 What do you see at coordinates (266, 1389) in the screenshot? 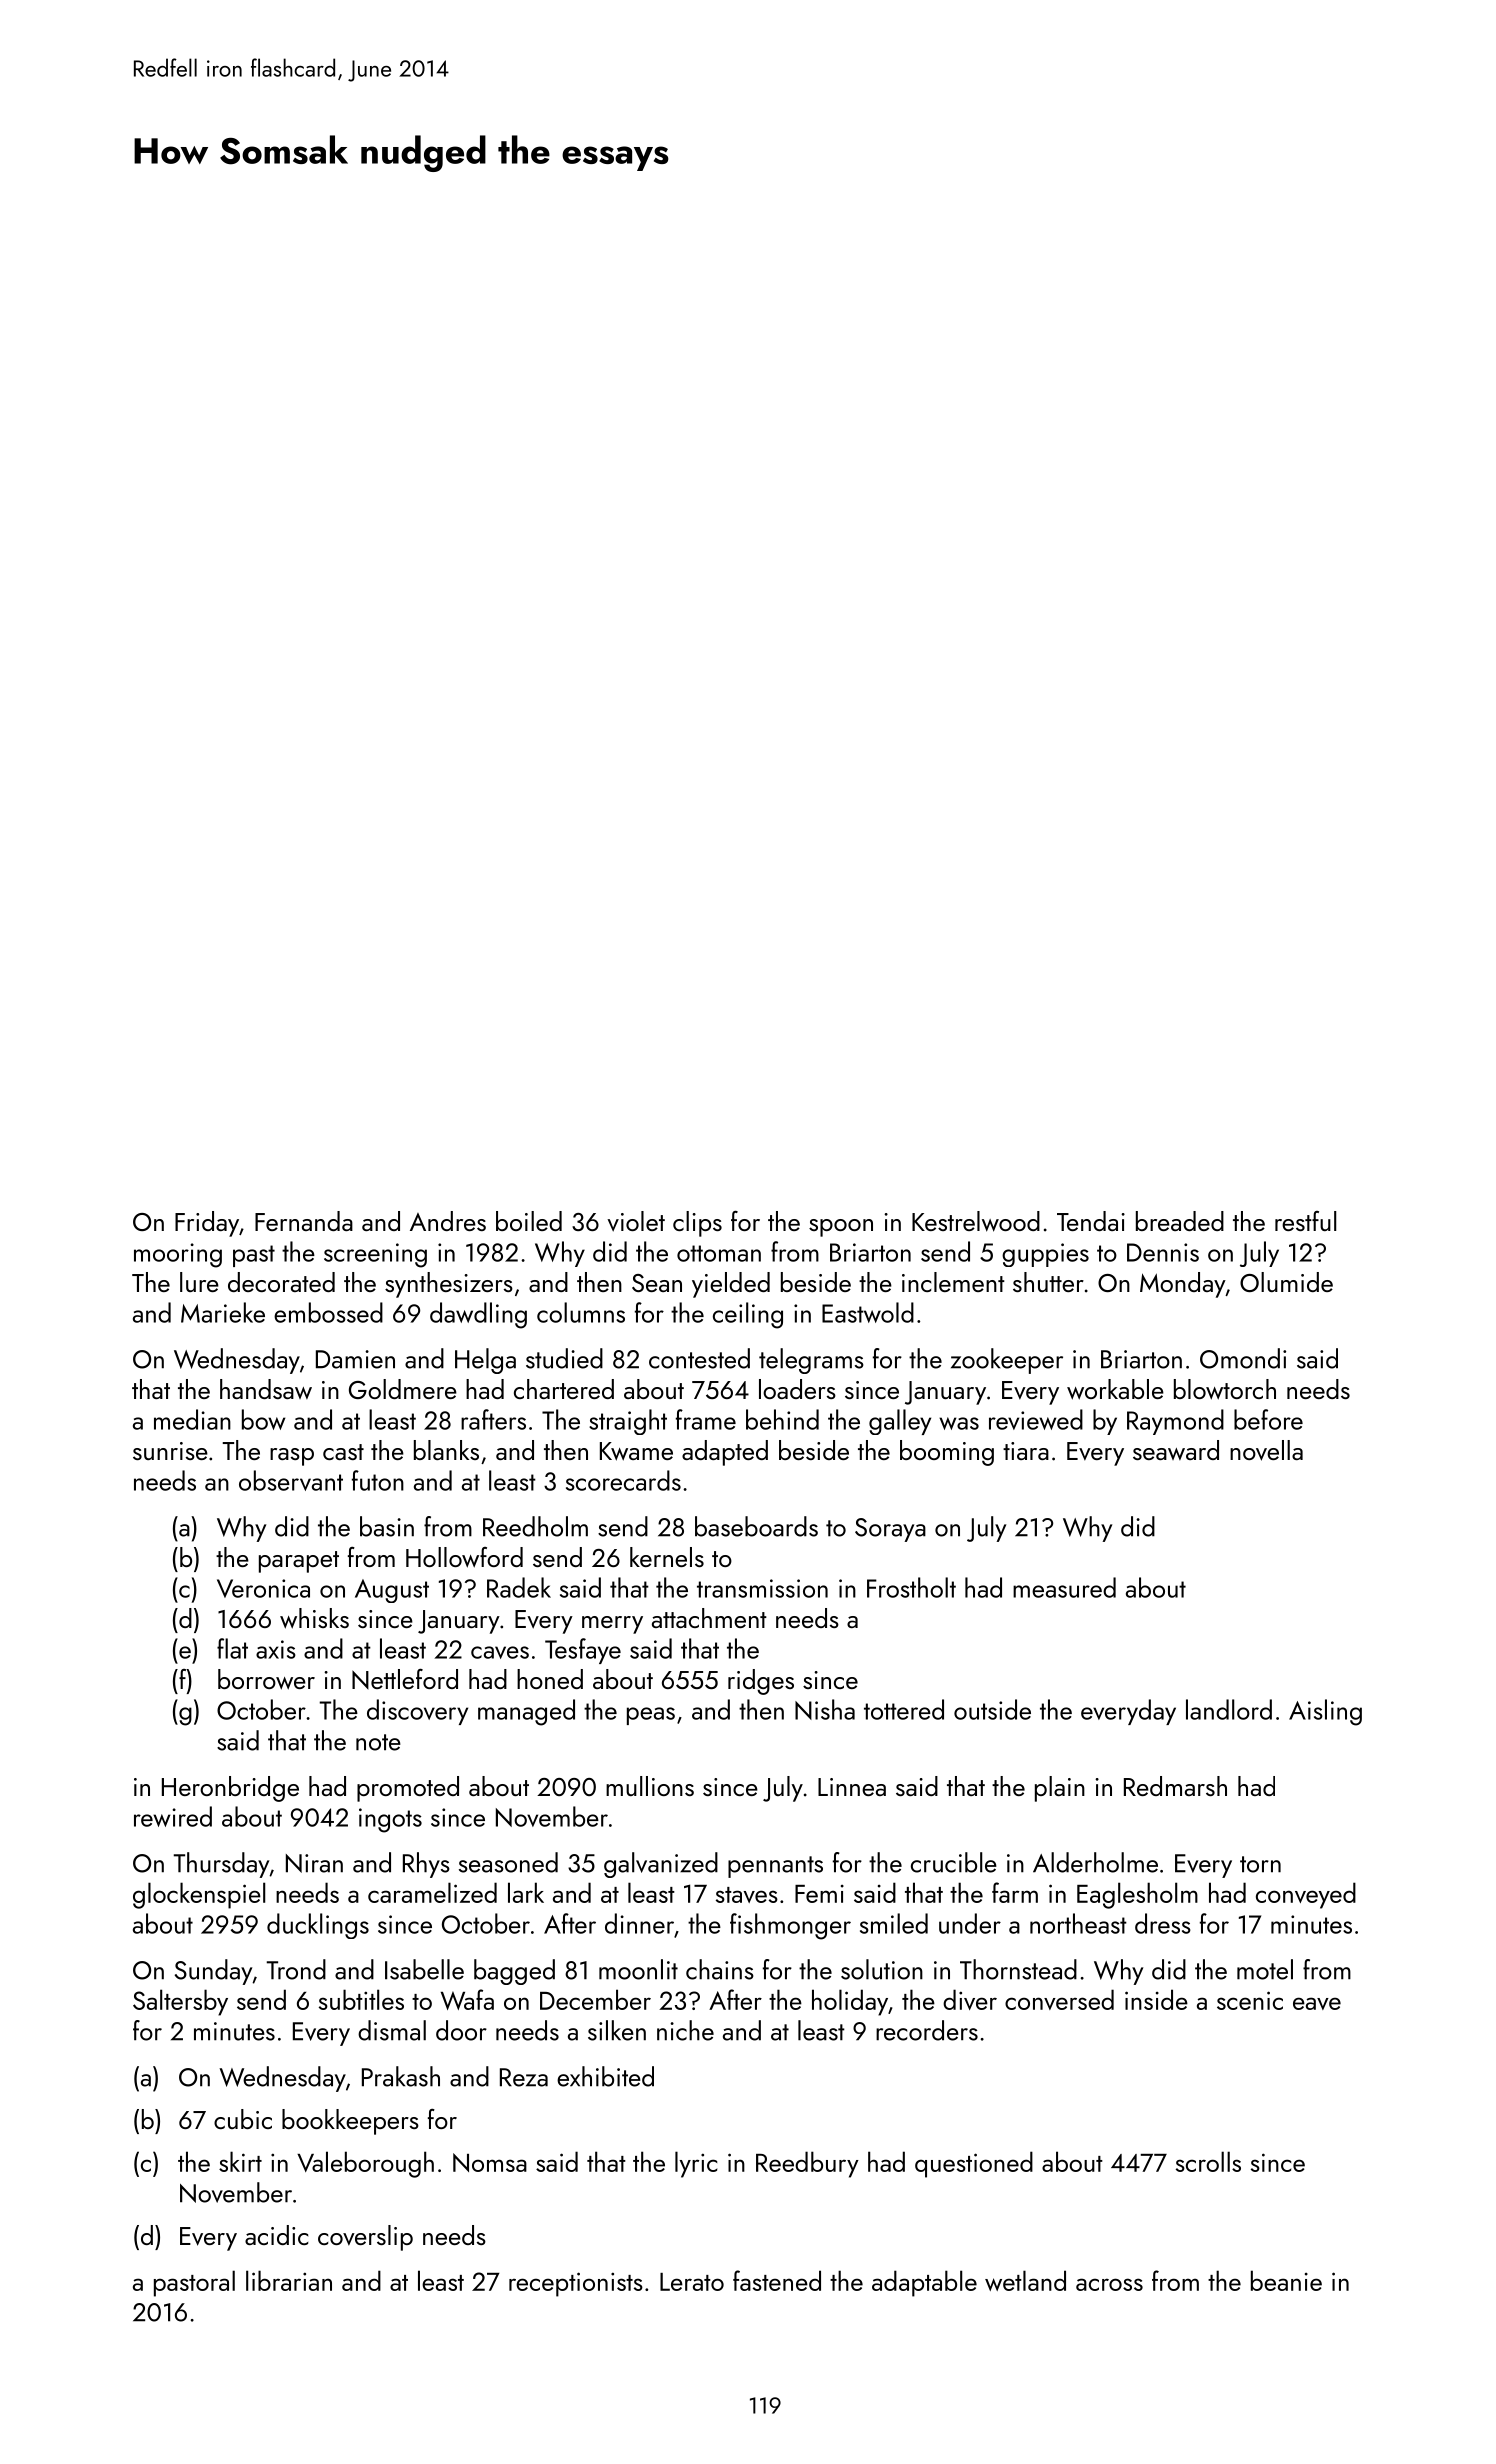
I see `handsaw` at bounding box center [266, 1389].
